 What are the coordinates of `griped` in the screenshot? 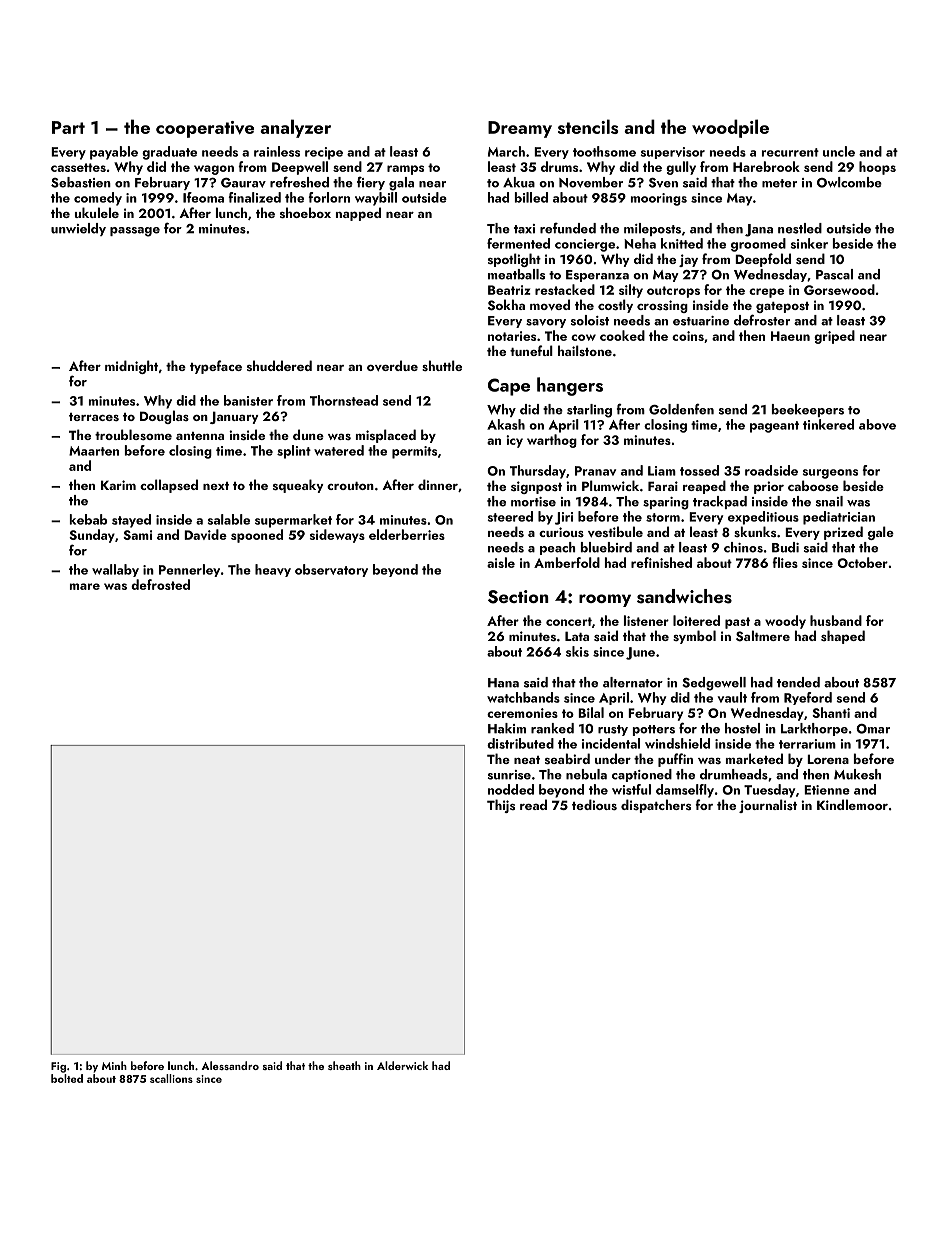 It's located at (834, 337).
